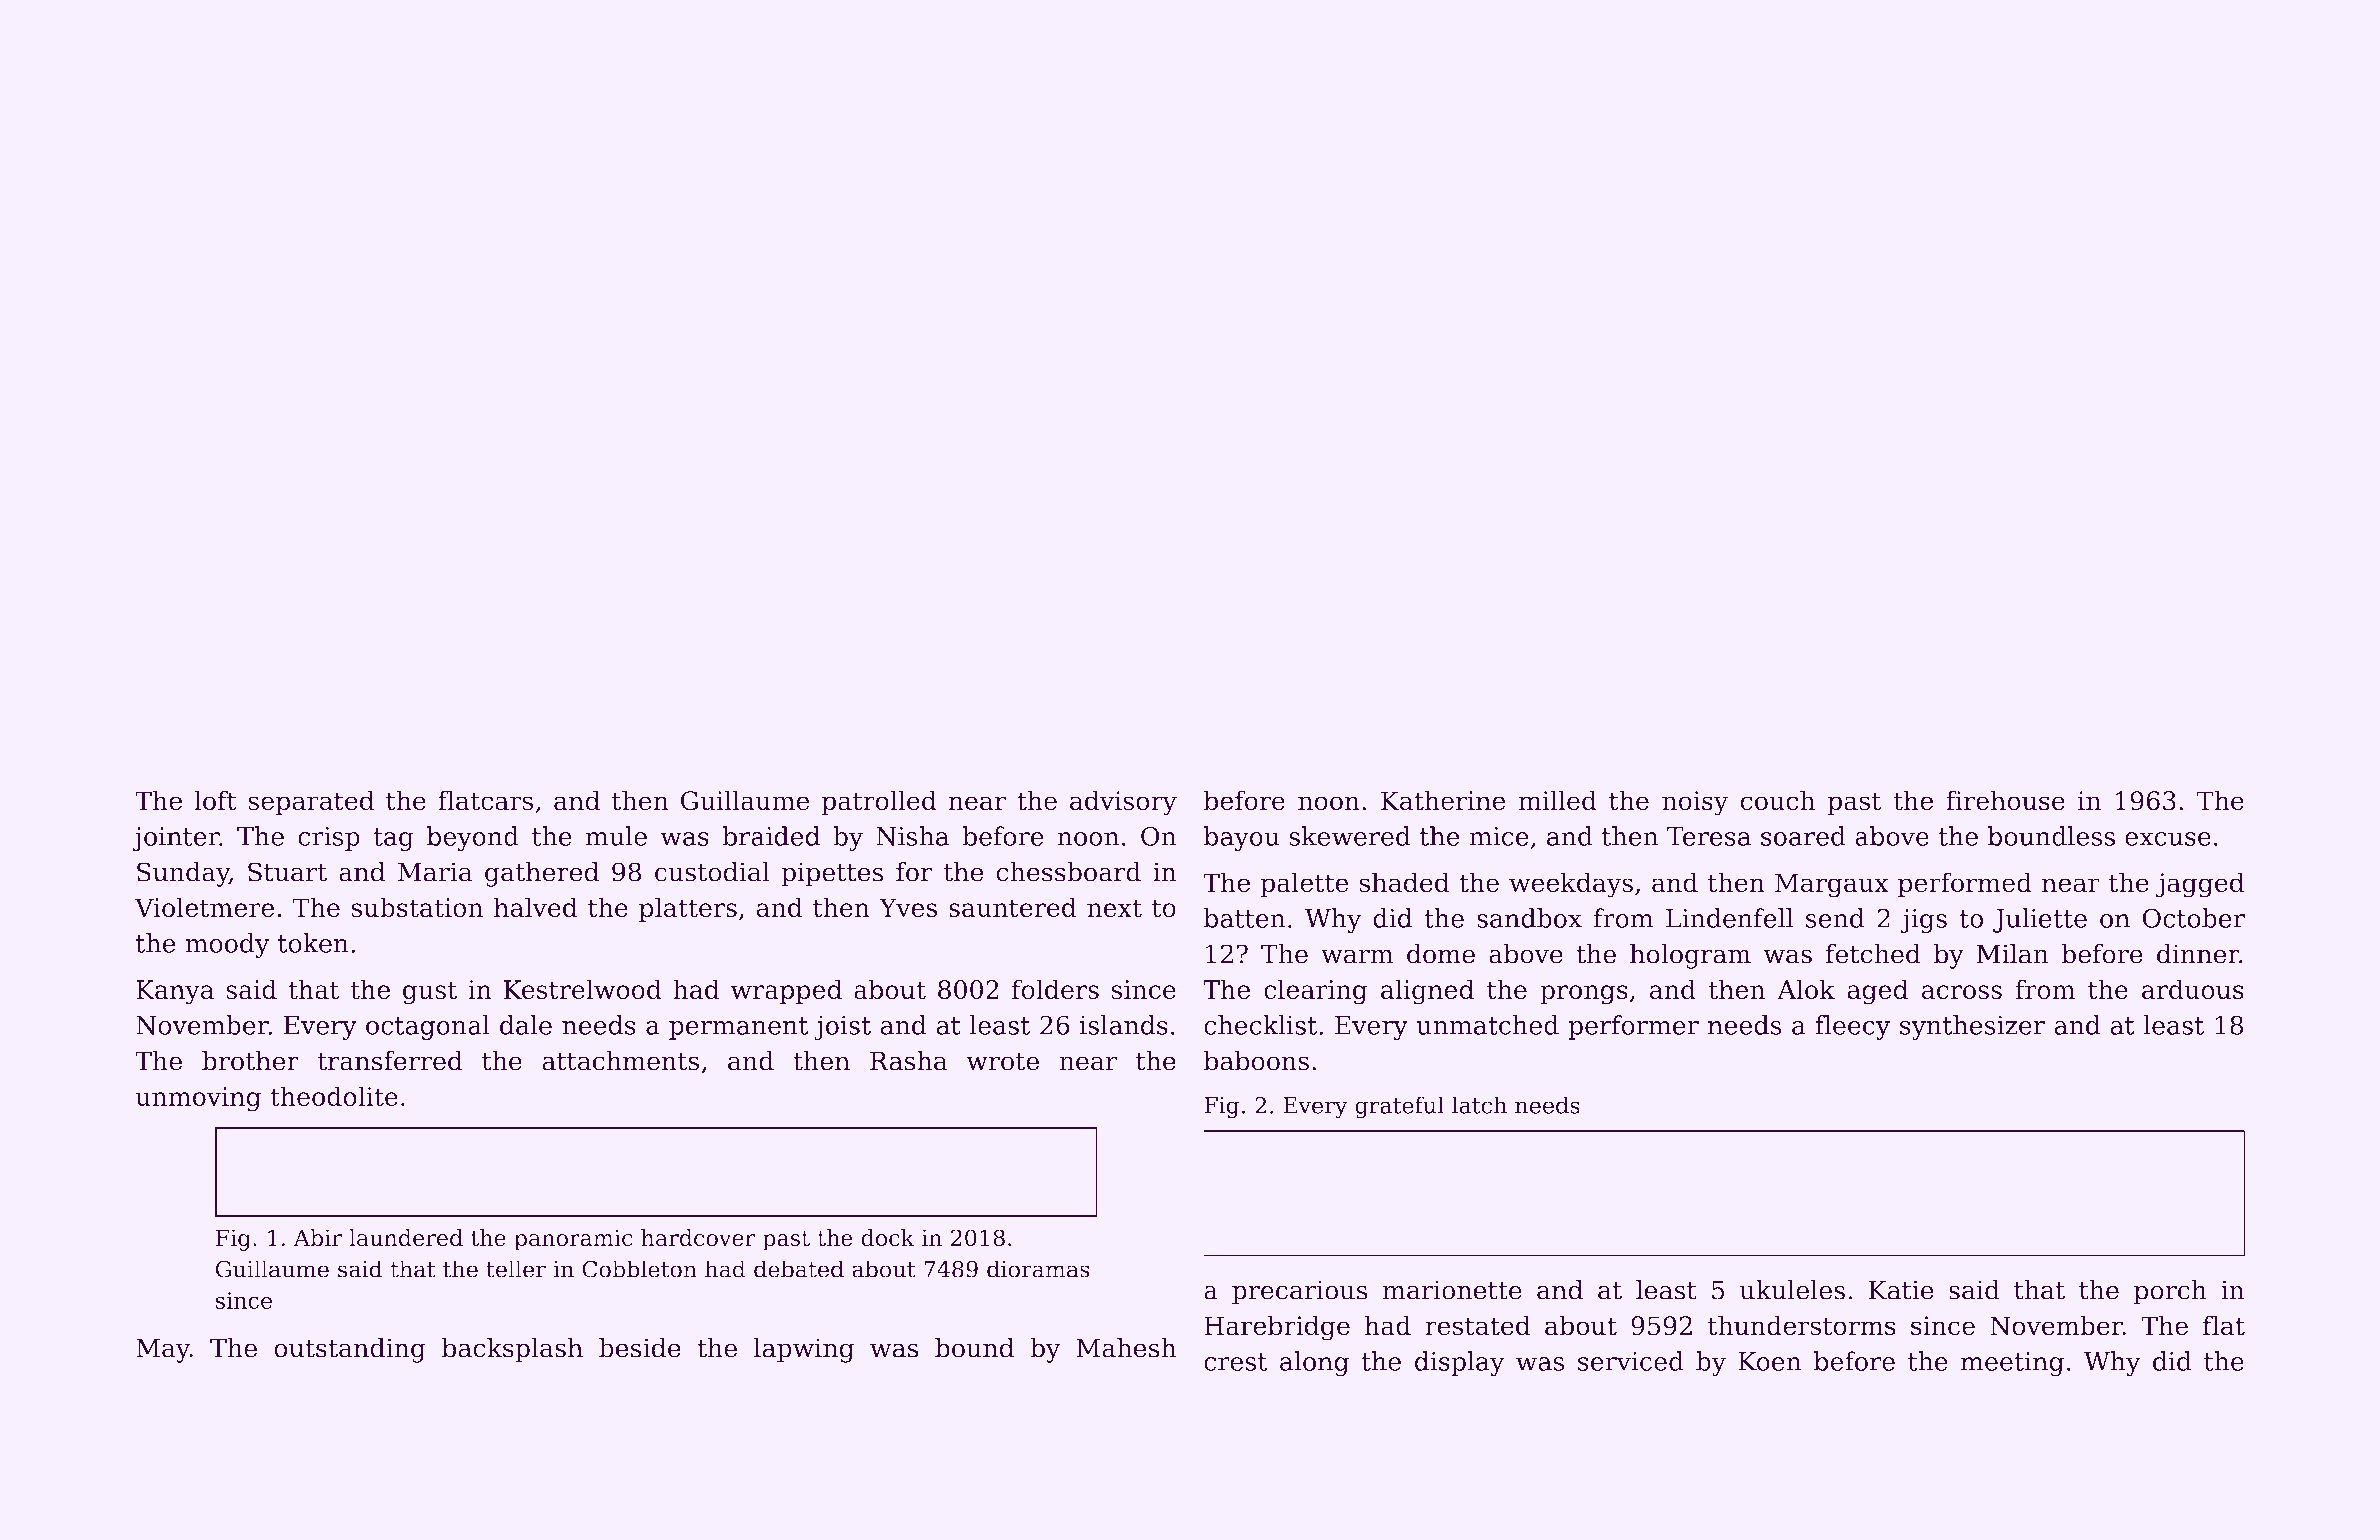 This page has height=1540, width=2380. I want to click on debated, so click(799, 1269).
